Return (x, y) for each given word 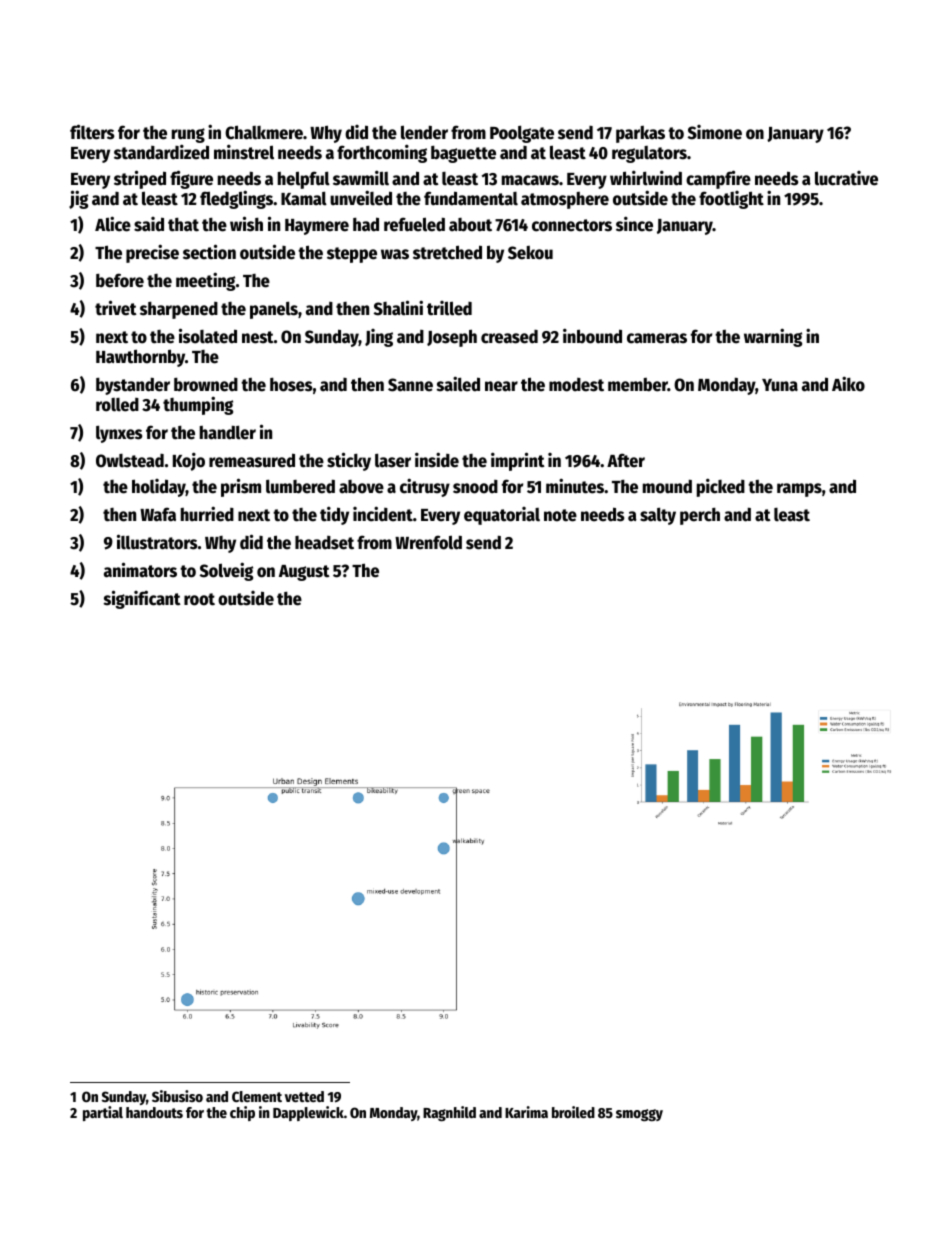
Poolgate (522, 134)
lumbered (300, 486)
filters (92, 132)
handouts (154, 1112)
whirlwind (646, 178)
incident (383, 514)
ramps (799, 490)
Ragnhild (449, 1113)
